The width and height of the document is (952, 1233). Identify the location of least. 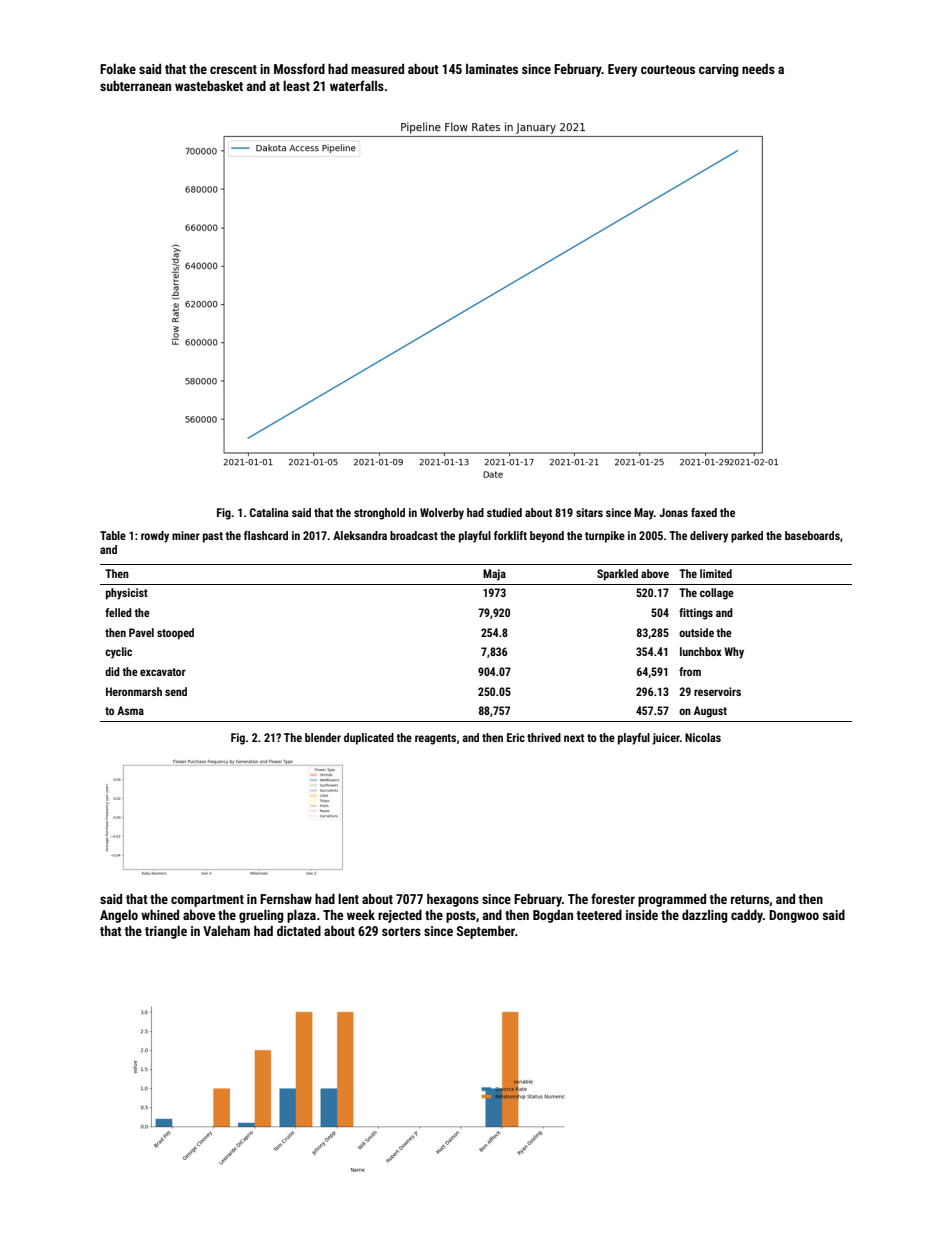
(296, 86).
